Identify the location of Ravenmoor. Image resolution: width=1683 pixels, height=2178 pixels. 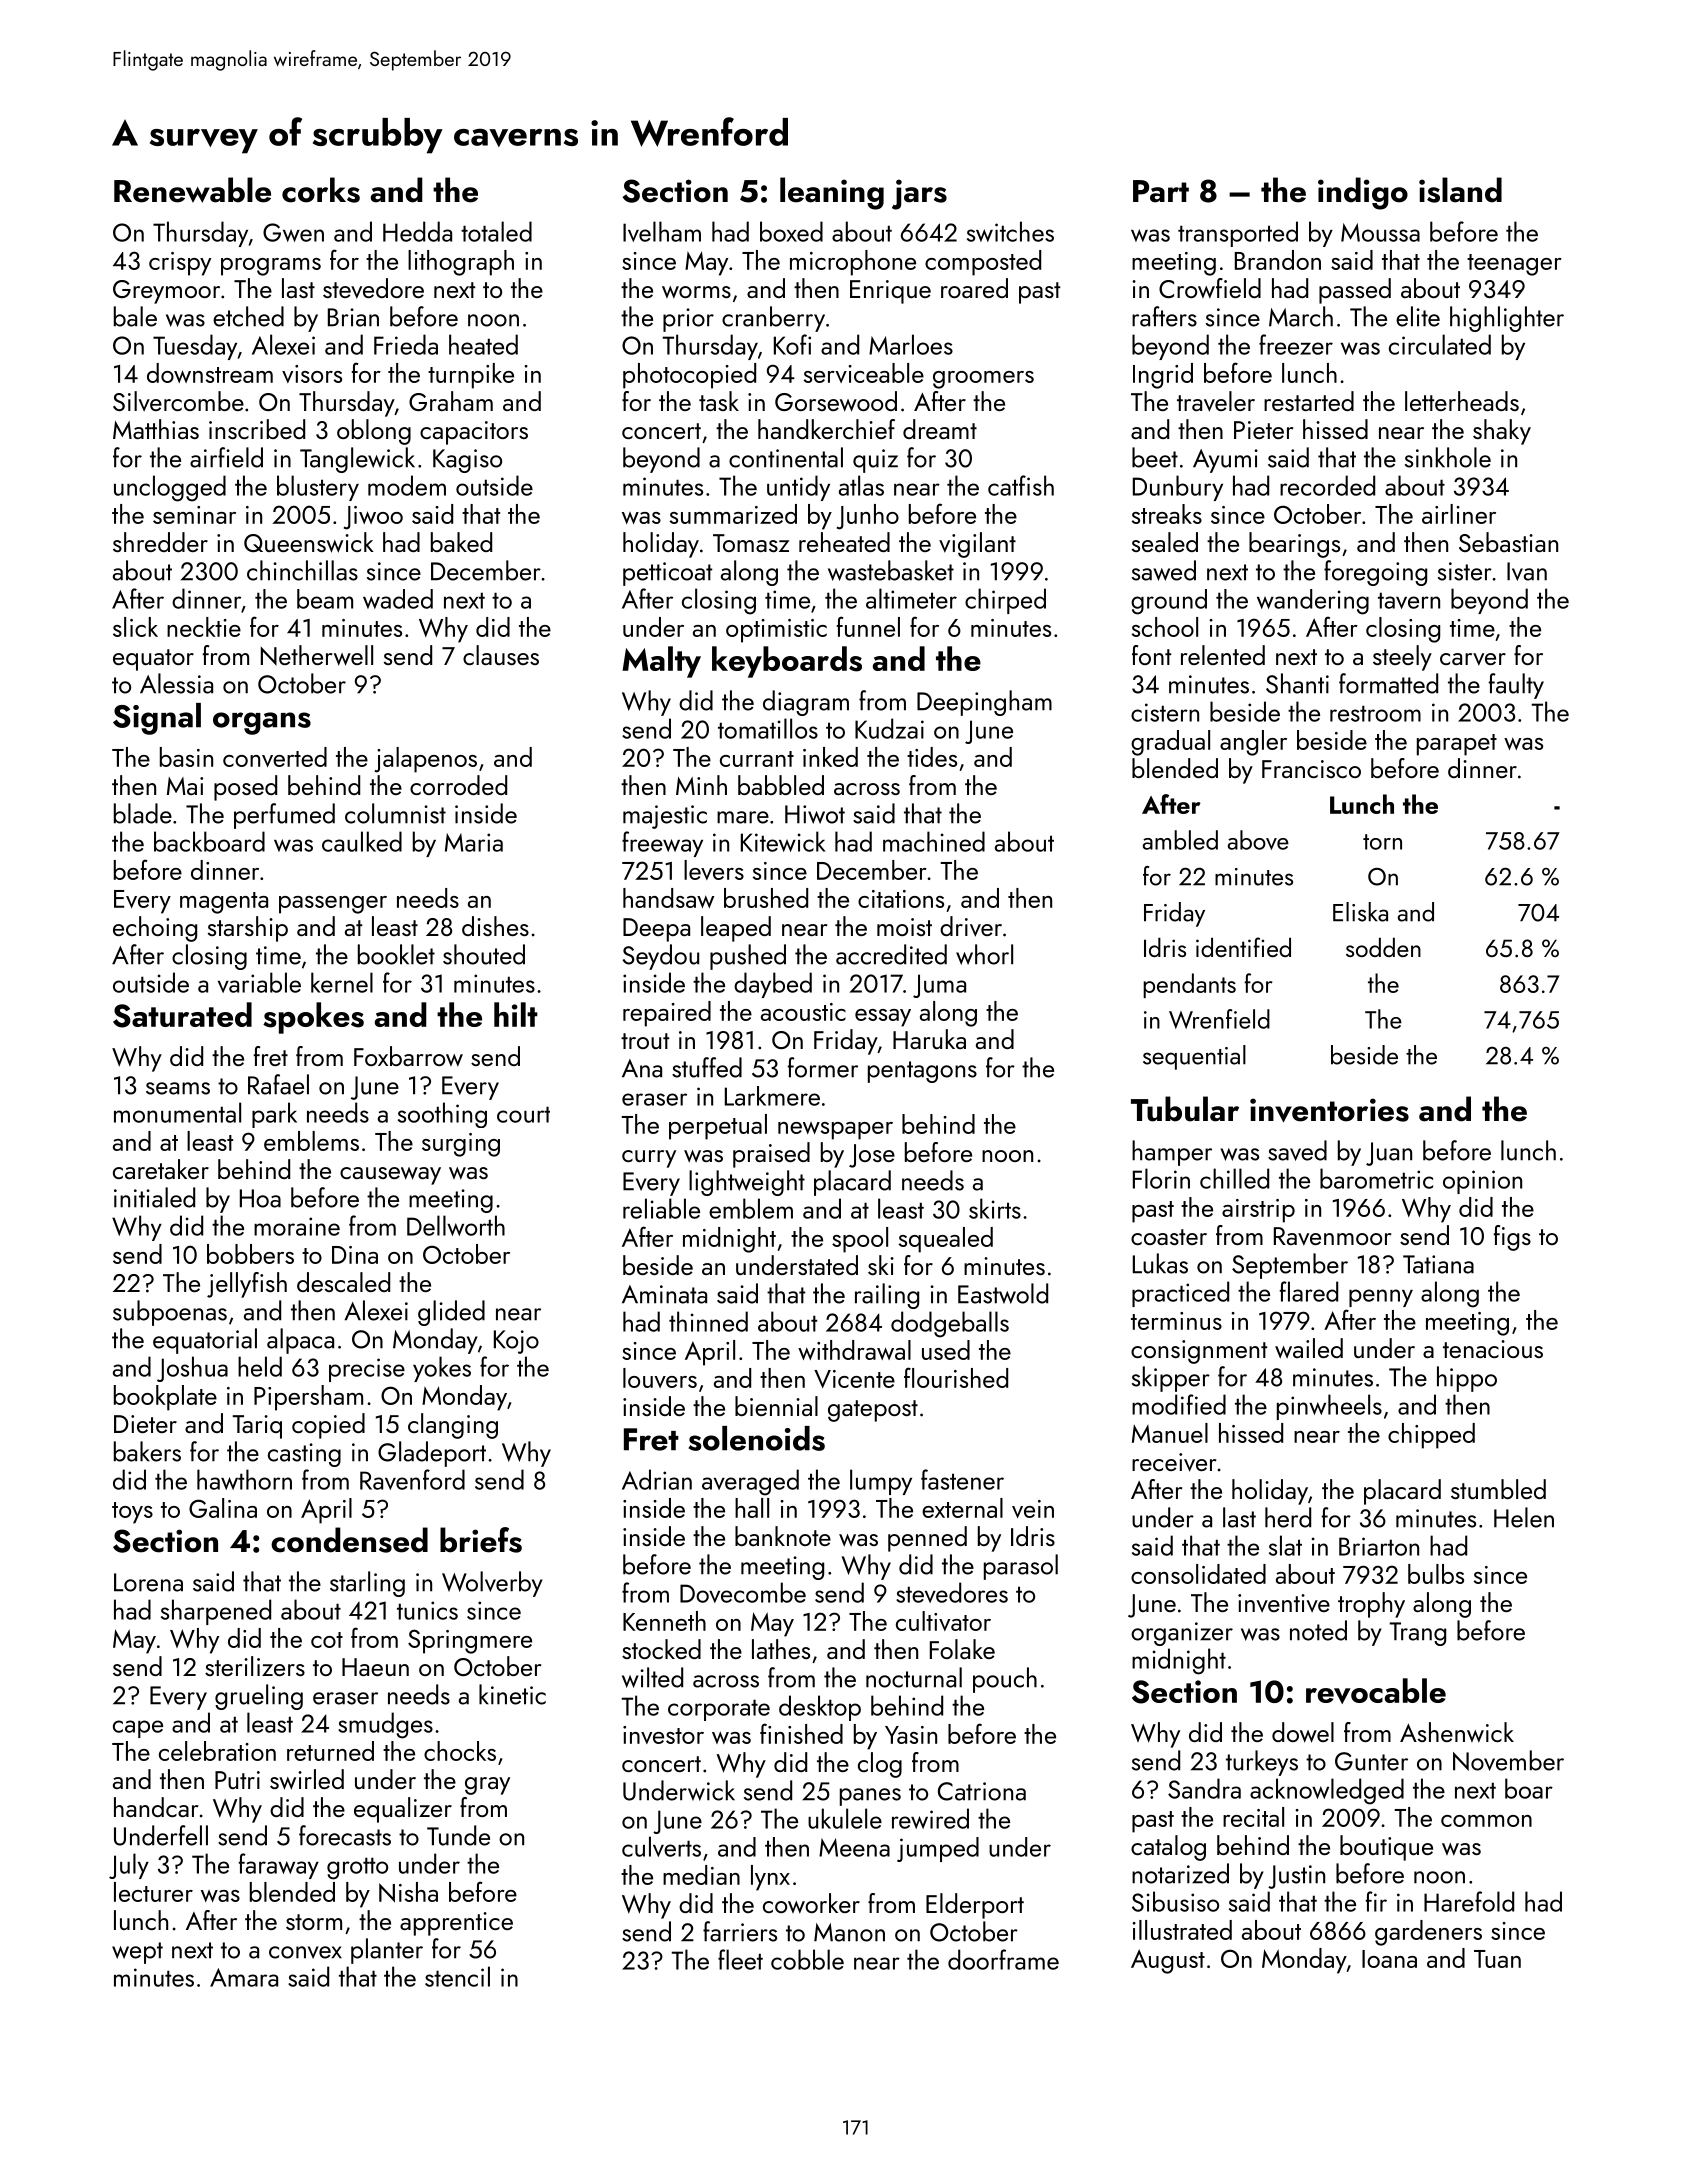
(1332, 1236).
